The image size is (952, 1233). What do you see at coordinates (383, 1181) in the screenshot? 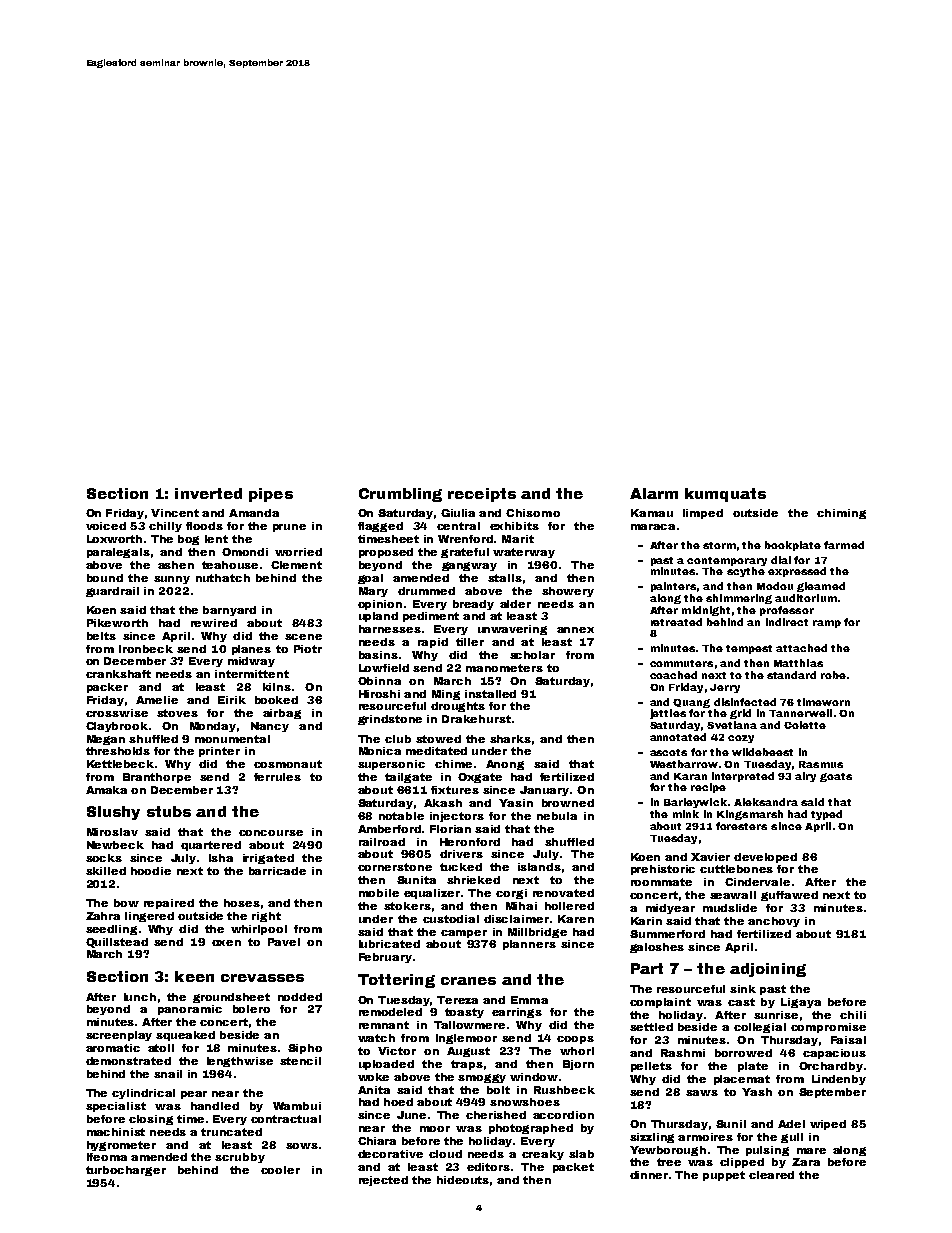
I see `rejected` at bounding box center [383, 1181].
